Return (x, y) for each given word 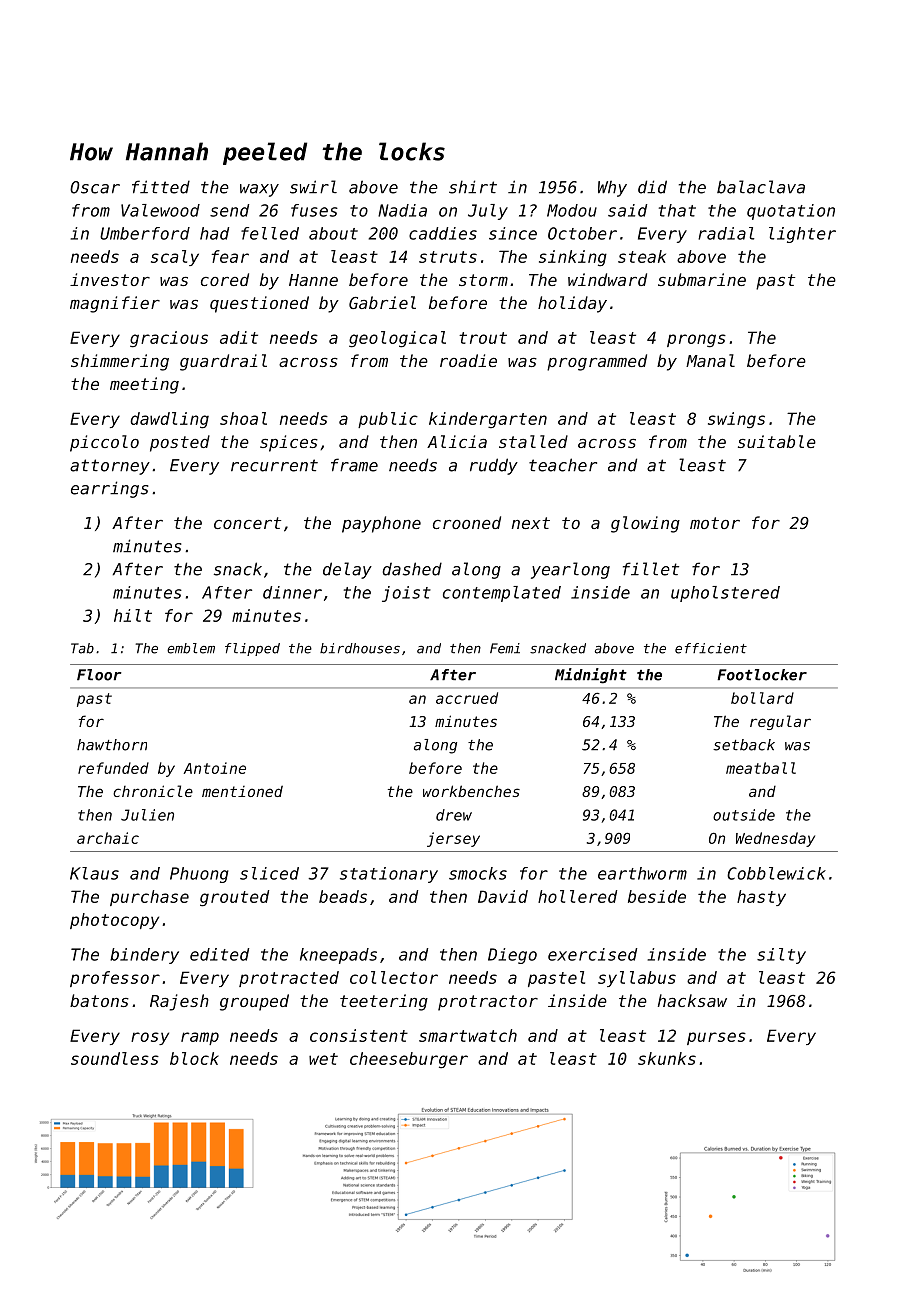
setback (744, 745)
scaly (175, 258)
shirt (473, 187)
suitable (777, 441)
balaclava (761, 187)
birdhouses (360, 648)
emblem (191, 648)
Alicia (457, 441)
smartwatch (468, 1035)
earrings (109, 489)
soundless (115, 1058)
